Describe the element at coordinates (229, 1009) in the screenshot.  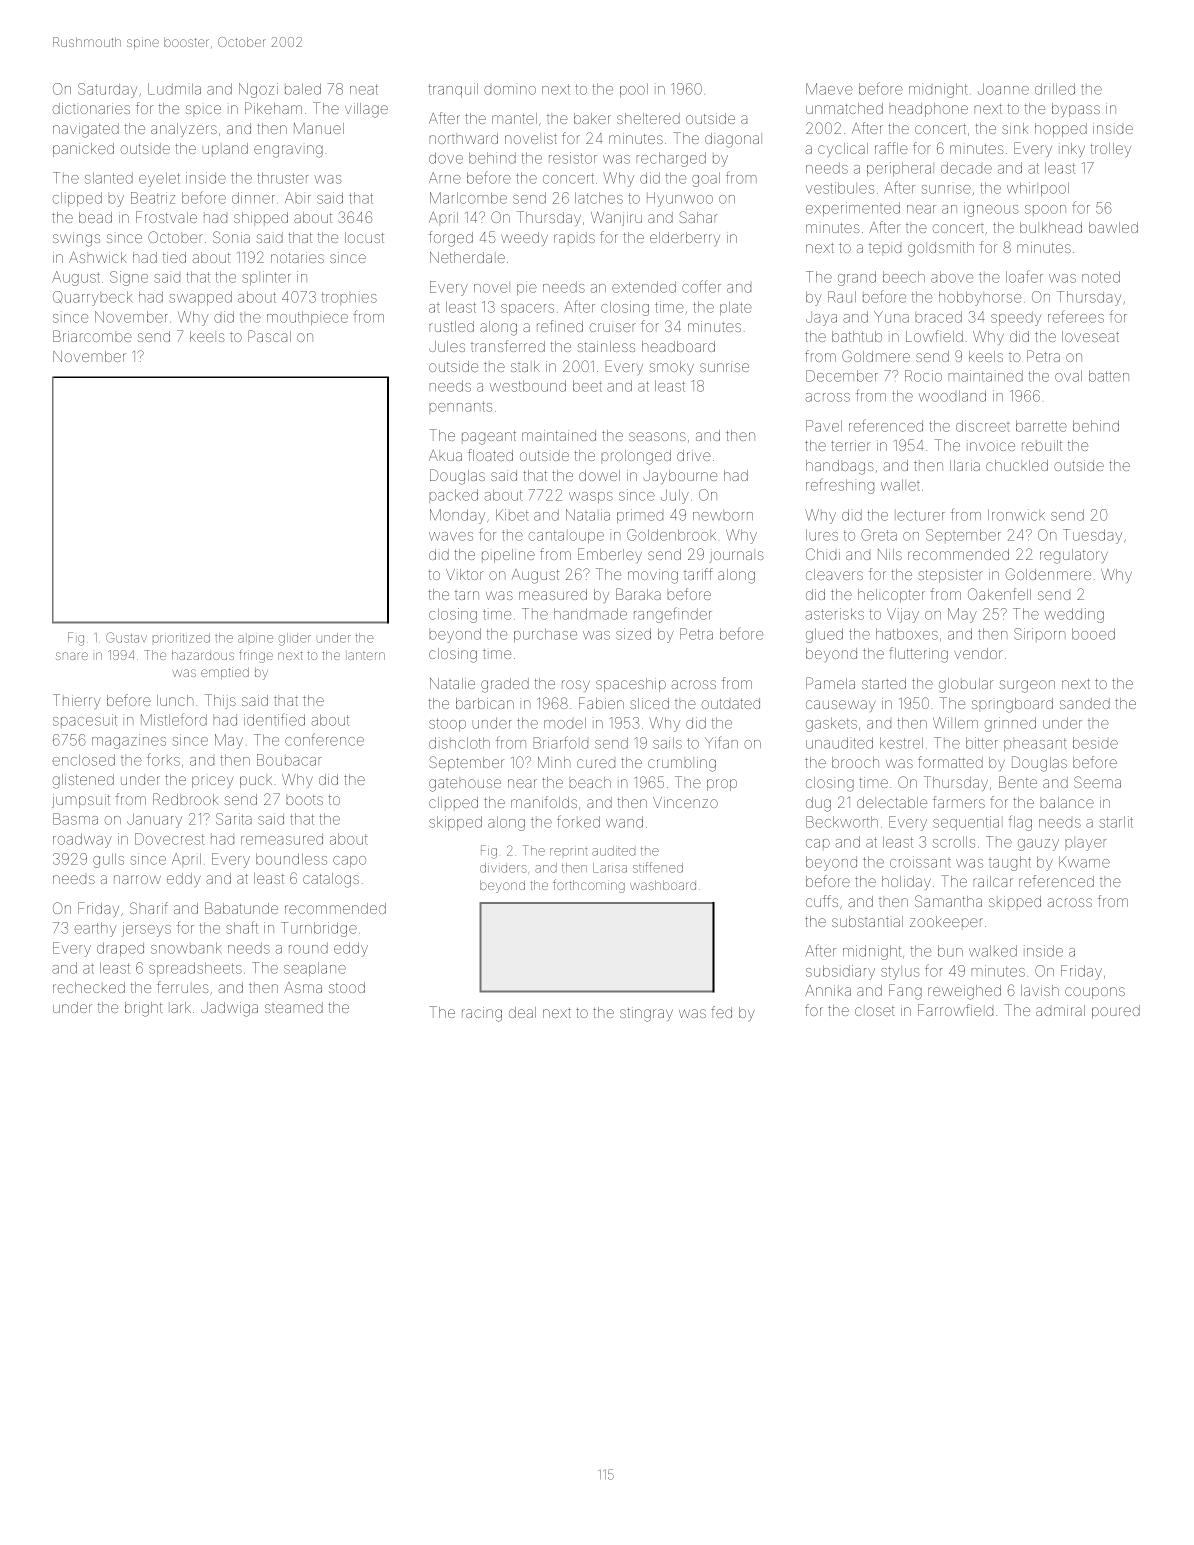
I see `Jadwiga` at that location.
